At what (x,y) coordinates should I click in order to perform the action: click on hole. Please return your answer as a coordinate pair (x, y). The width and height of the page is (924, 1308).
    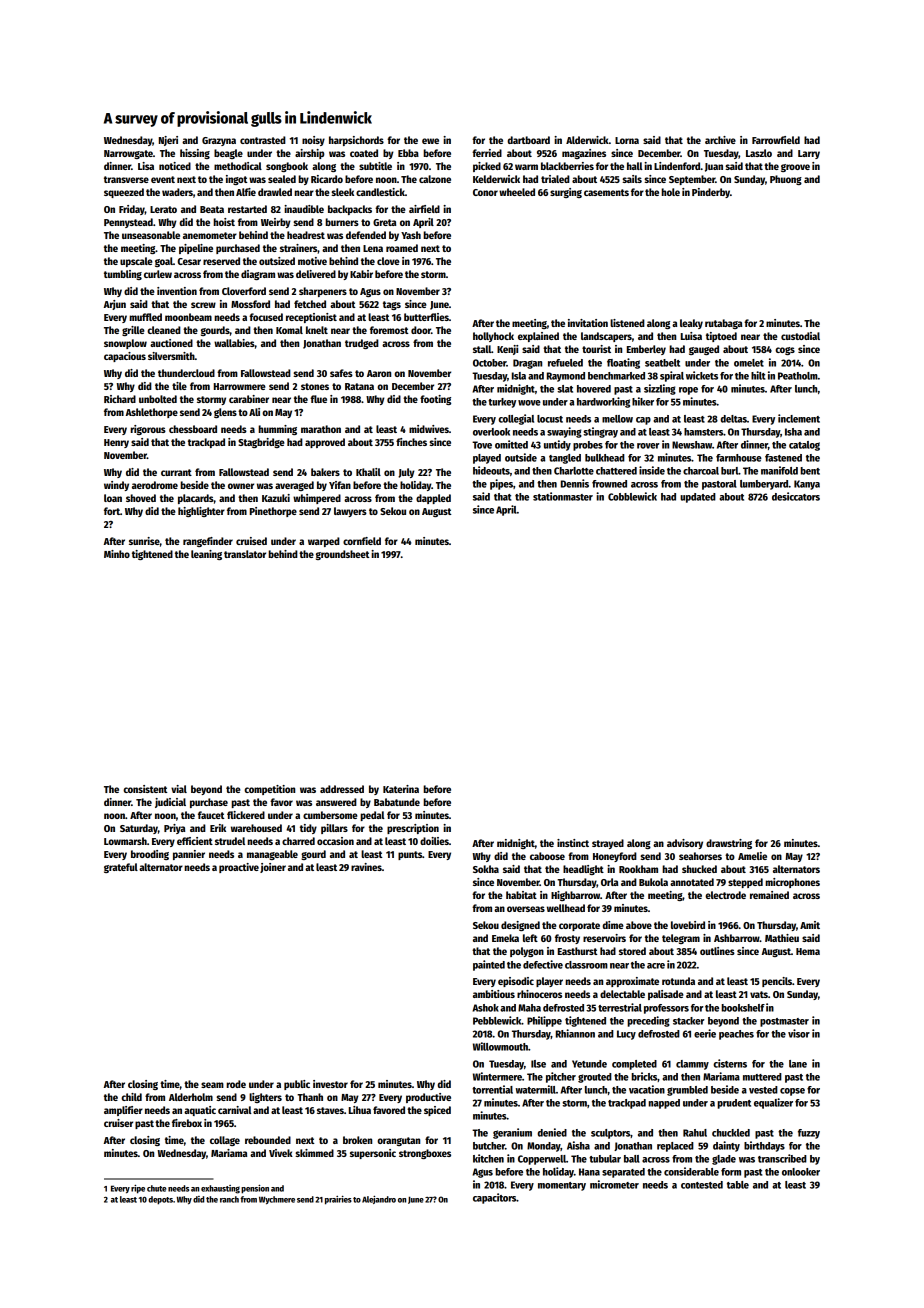
    Looking at the image, I should click on (670, 192).
